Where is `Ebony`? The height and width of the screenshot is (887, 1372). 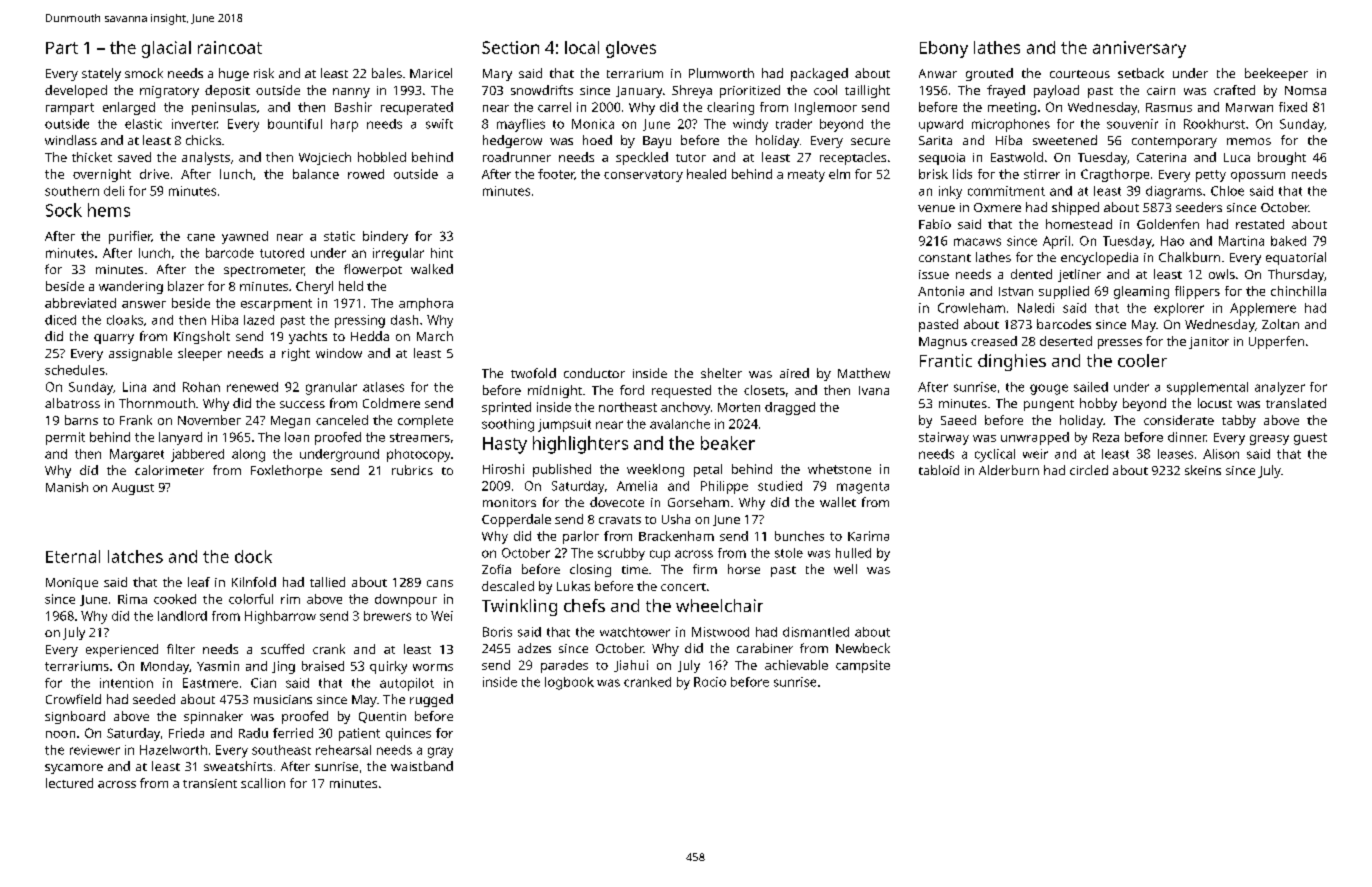 Ebony is located at coordinates (944, 49).
